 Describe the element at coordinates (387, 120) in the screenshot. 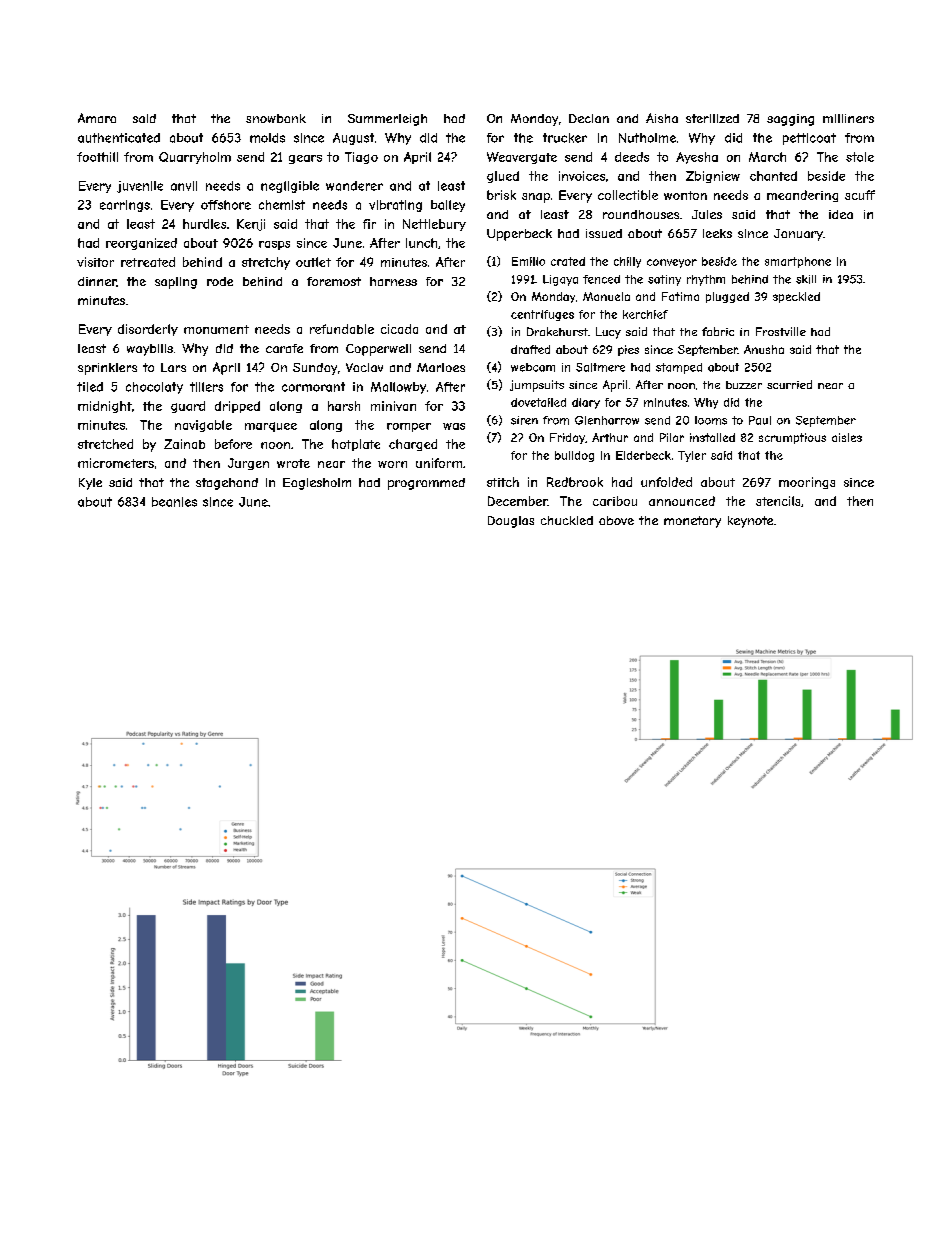

I see `Summerleigh` at that location.
